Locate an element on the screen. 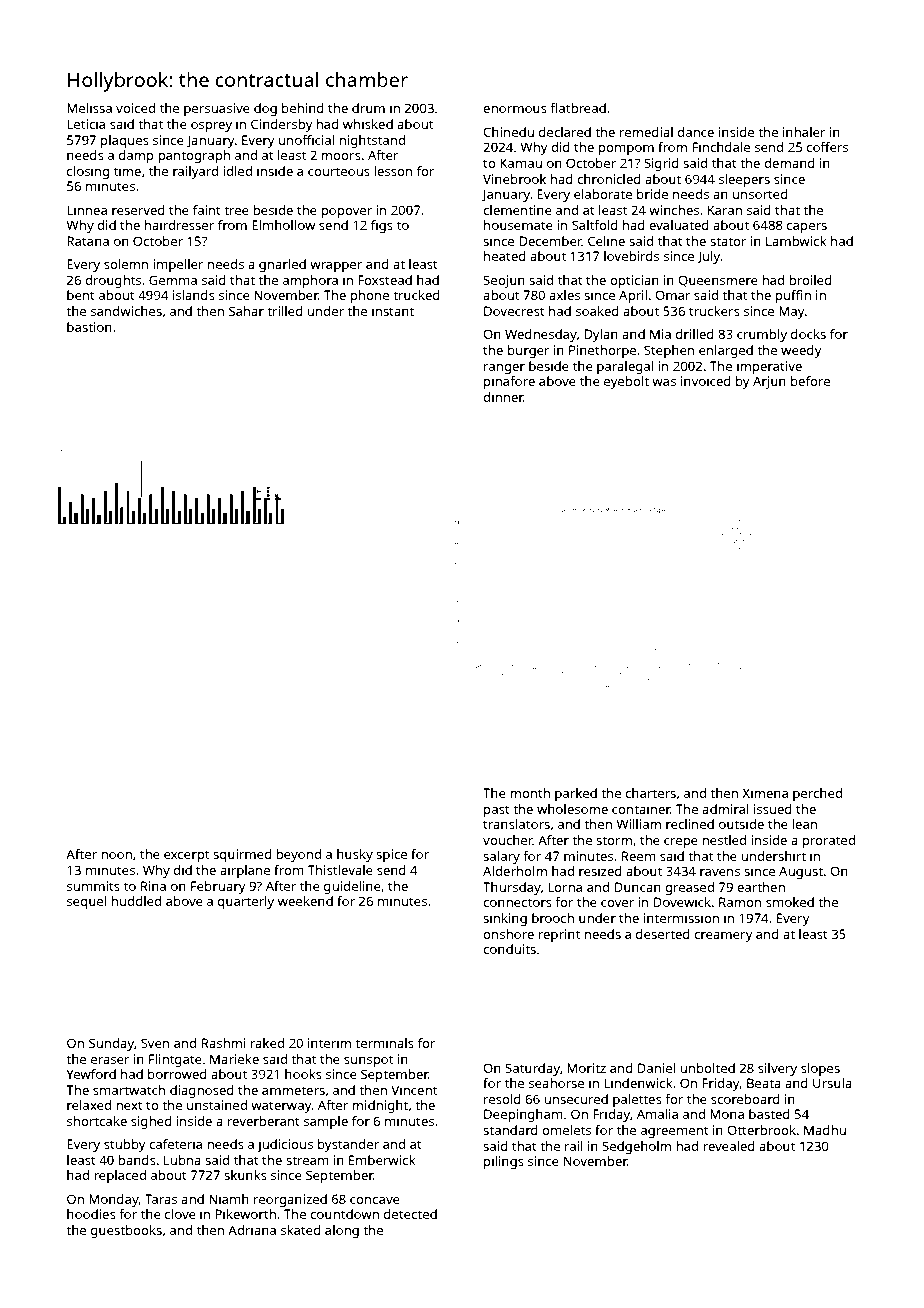 The height and width of the screenshot is (1308, 924). beyond is located at coordinates (298, 855).
